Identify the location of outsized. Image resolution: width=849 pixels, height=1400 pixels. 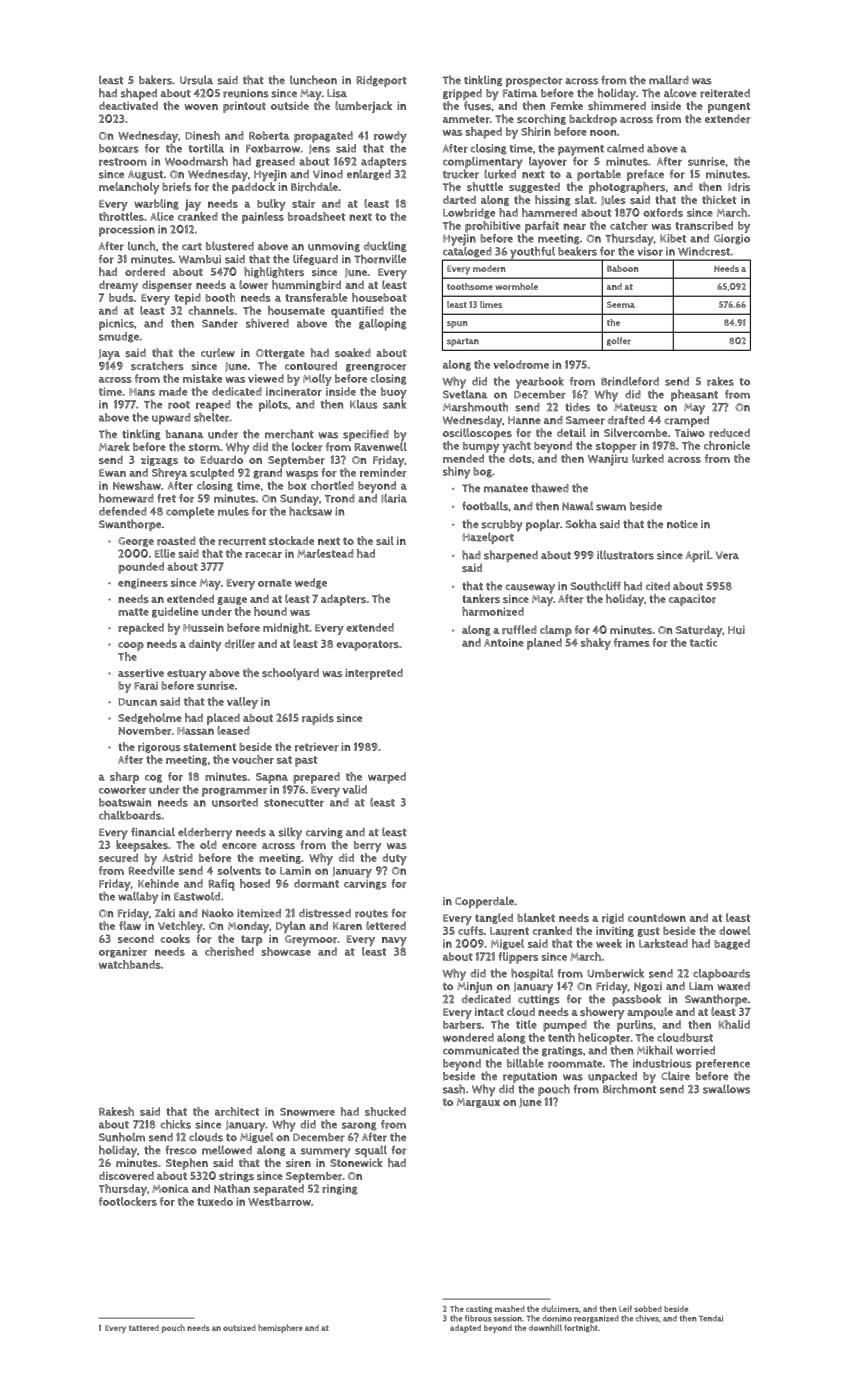
(239, 1328).
